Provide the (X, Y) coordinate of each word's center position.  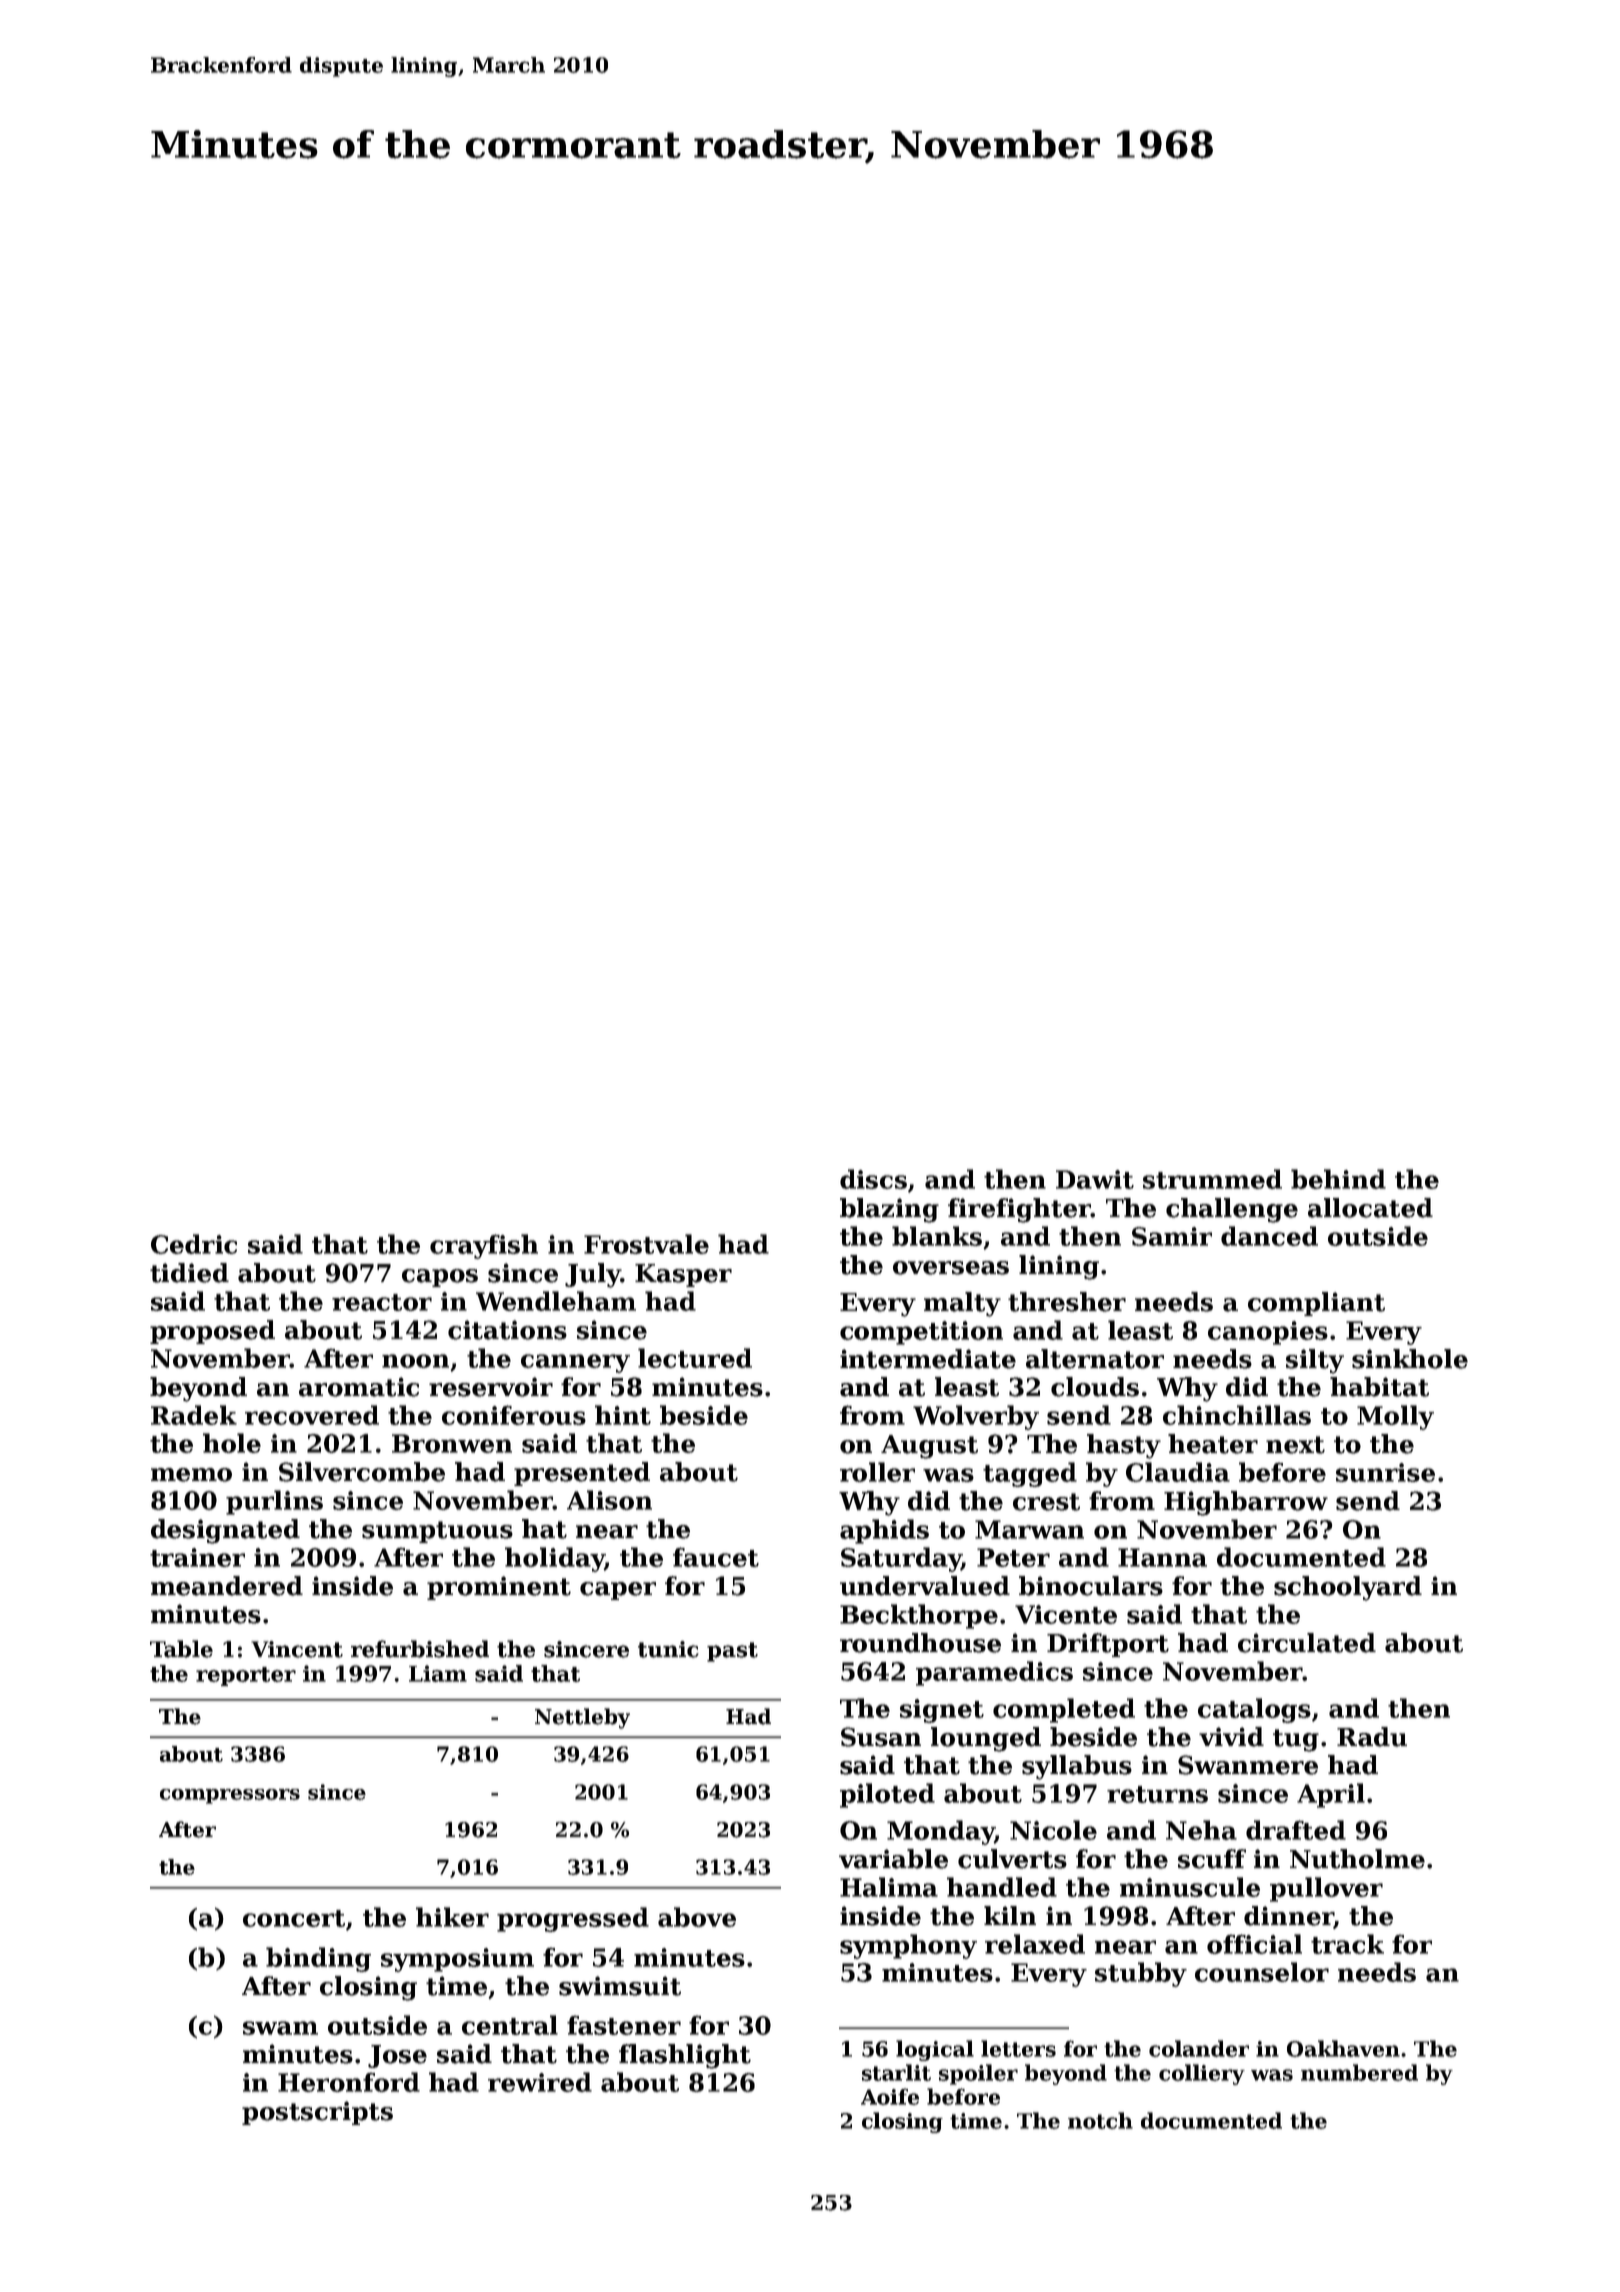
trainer (197, 1557)
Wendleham (556, 1301)
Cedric (194, 1244)
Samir (1172, 1236)
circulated (1307, 1643)
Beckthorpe (919, 1616)
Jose (397, 2056)
